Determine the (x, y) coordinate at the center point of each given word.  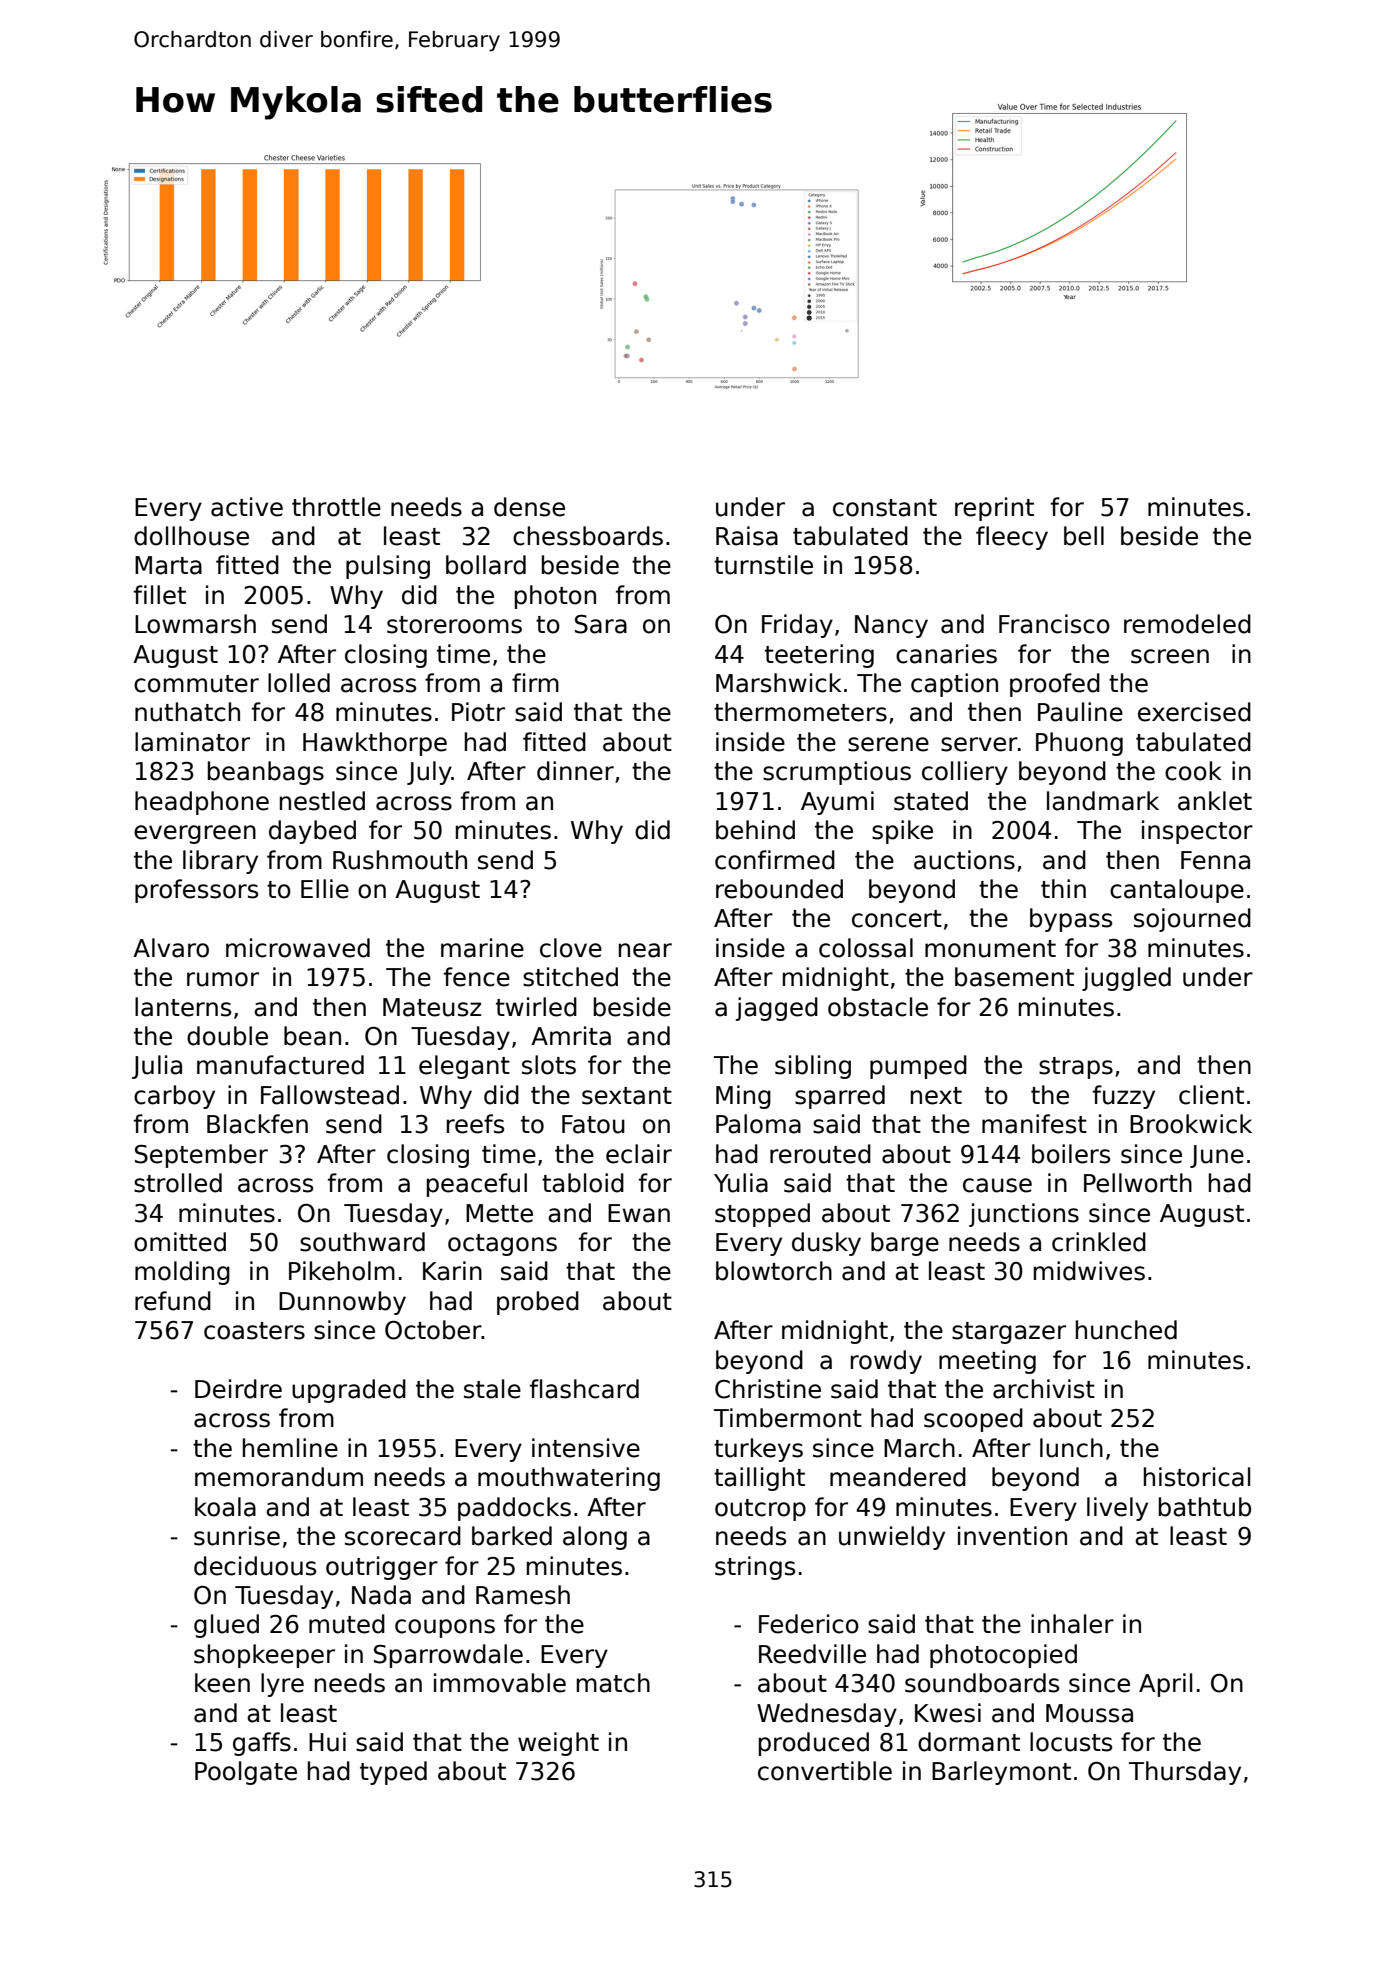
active (247, 507)
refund (173, 1301)
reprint (994, 509)
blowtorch (774, 1271)
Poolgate (246, 1773)
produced (814, 1744)
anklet (1215, 801)
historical (1197, 1477)
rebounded (779, 889)
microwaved (298, 948)
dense (529, 507)
